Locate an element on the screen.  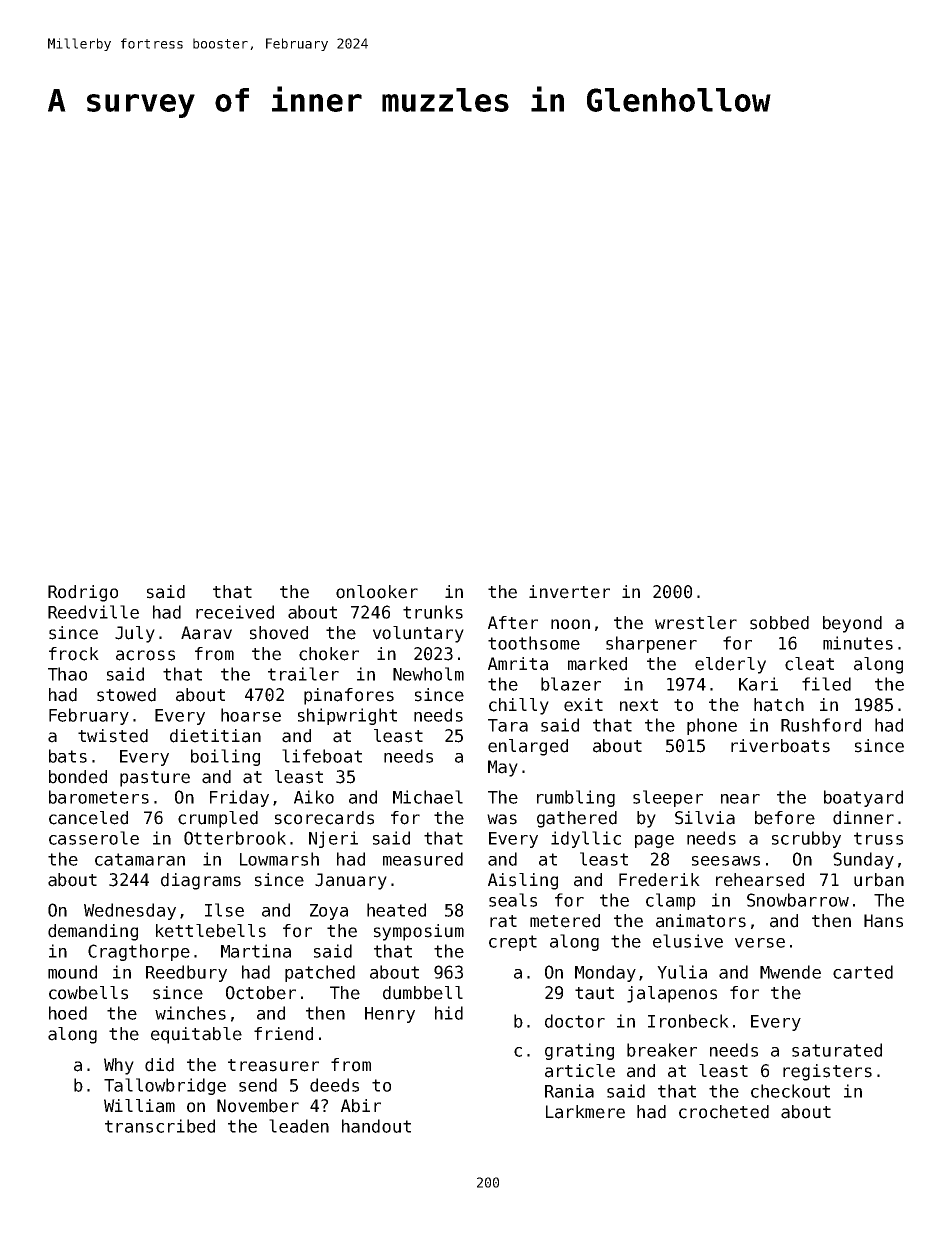
inverter is located at coordinates (569, 592).
